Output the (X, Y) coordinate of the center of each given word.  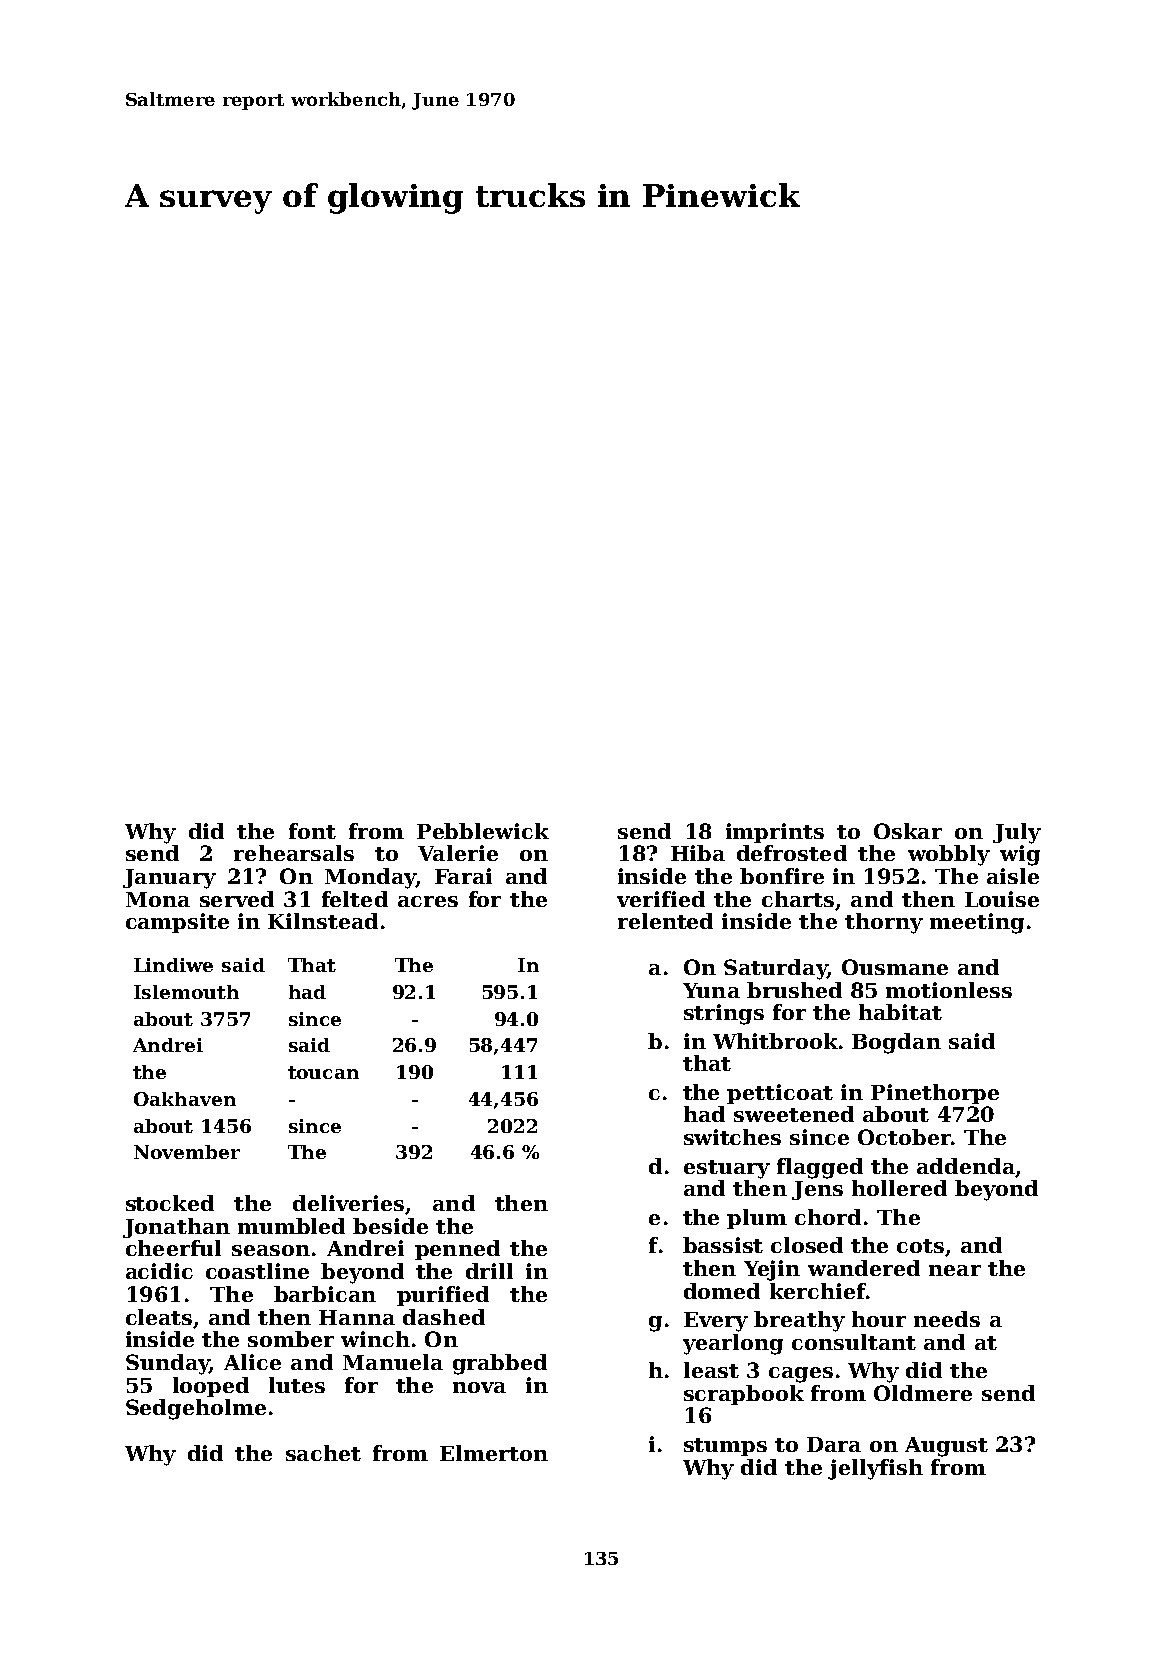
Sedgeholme (196, 1409)
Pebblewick (483, 831)
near (955, 1270)
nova (479, 1387)
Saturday (775, 969)
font (312, 831)
